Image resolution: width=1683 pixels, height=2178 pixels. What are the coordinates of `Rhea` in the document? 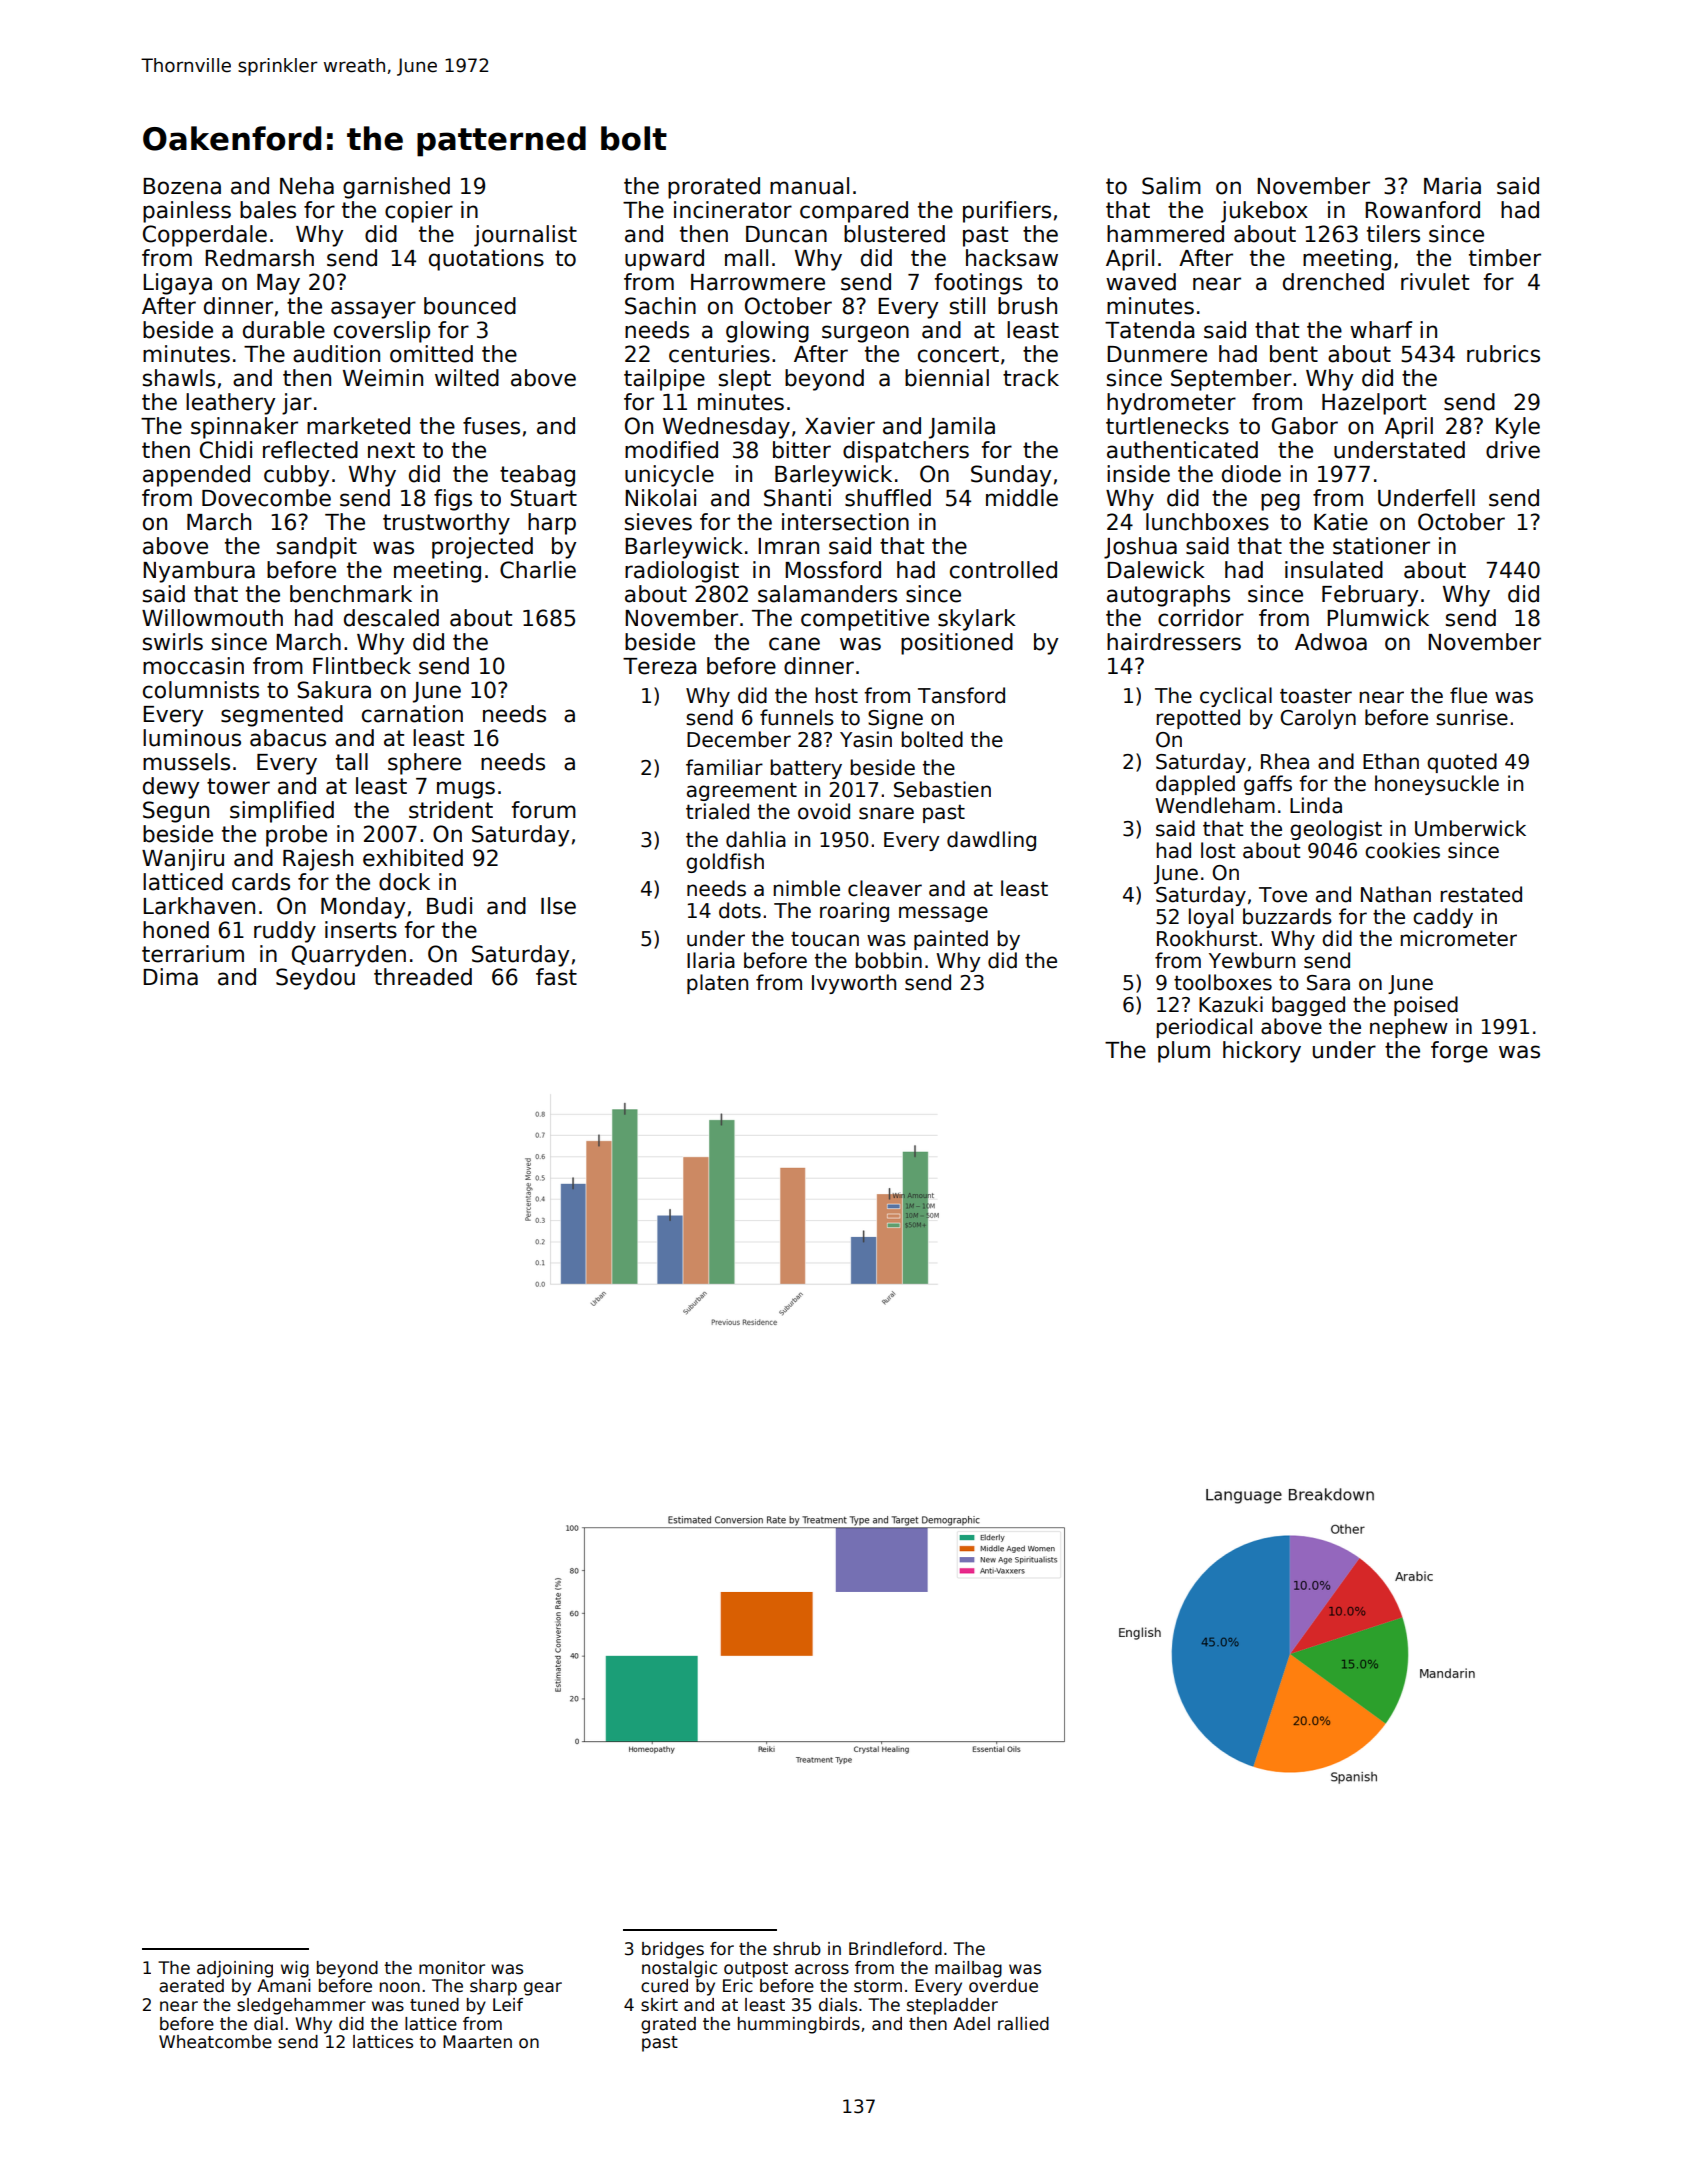 It's located at (1285, 761).
